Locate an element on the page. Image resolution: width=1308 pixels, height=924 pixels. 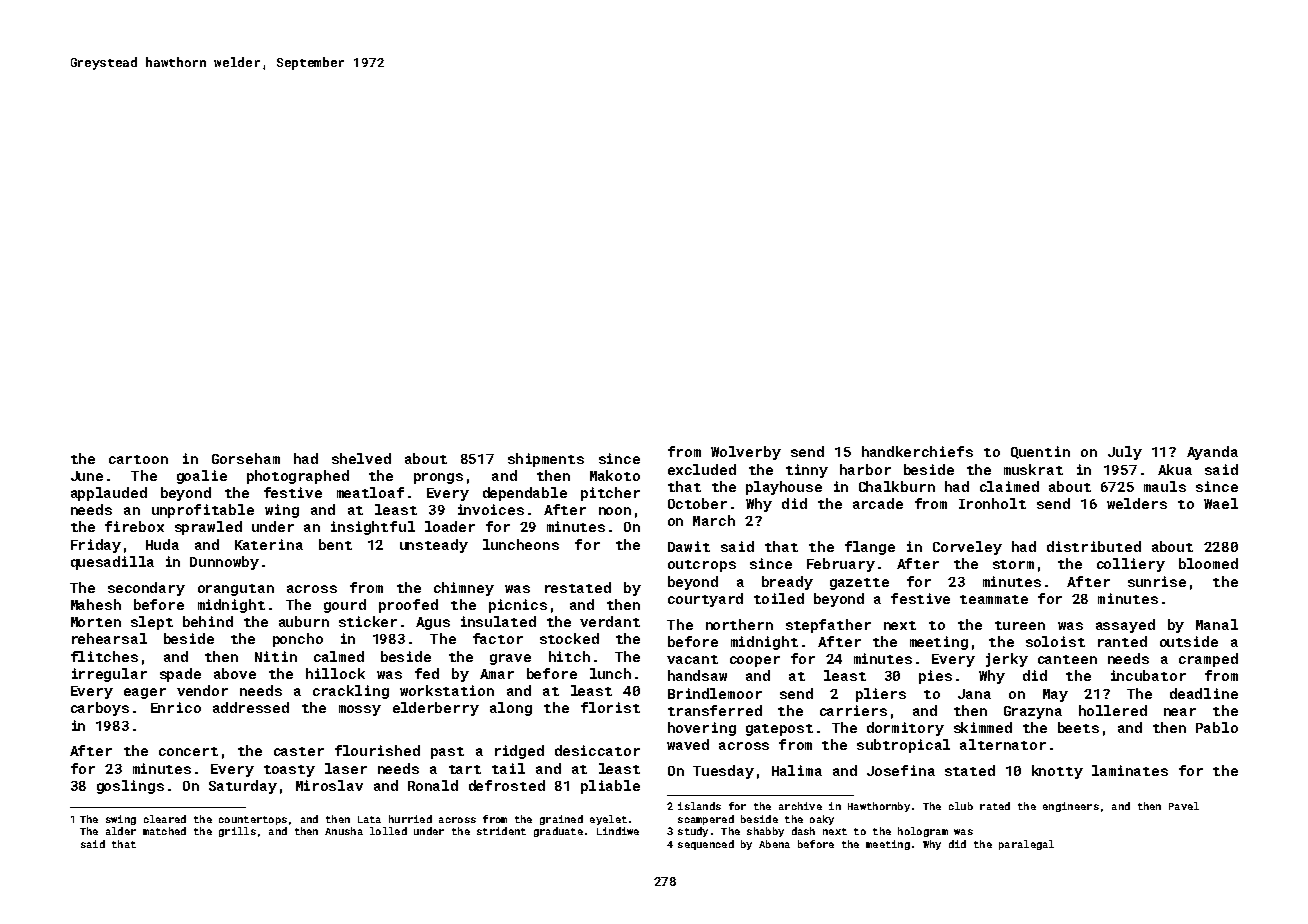
Ironholt is located at coordinates (992, 503).
